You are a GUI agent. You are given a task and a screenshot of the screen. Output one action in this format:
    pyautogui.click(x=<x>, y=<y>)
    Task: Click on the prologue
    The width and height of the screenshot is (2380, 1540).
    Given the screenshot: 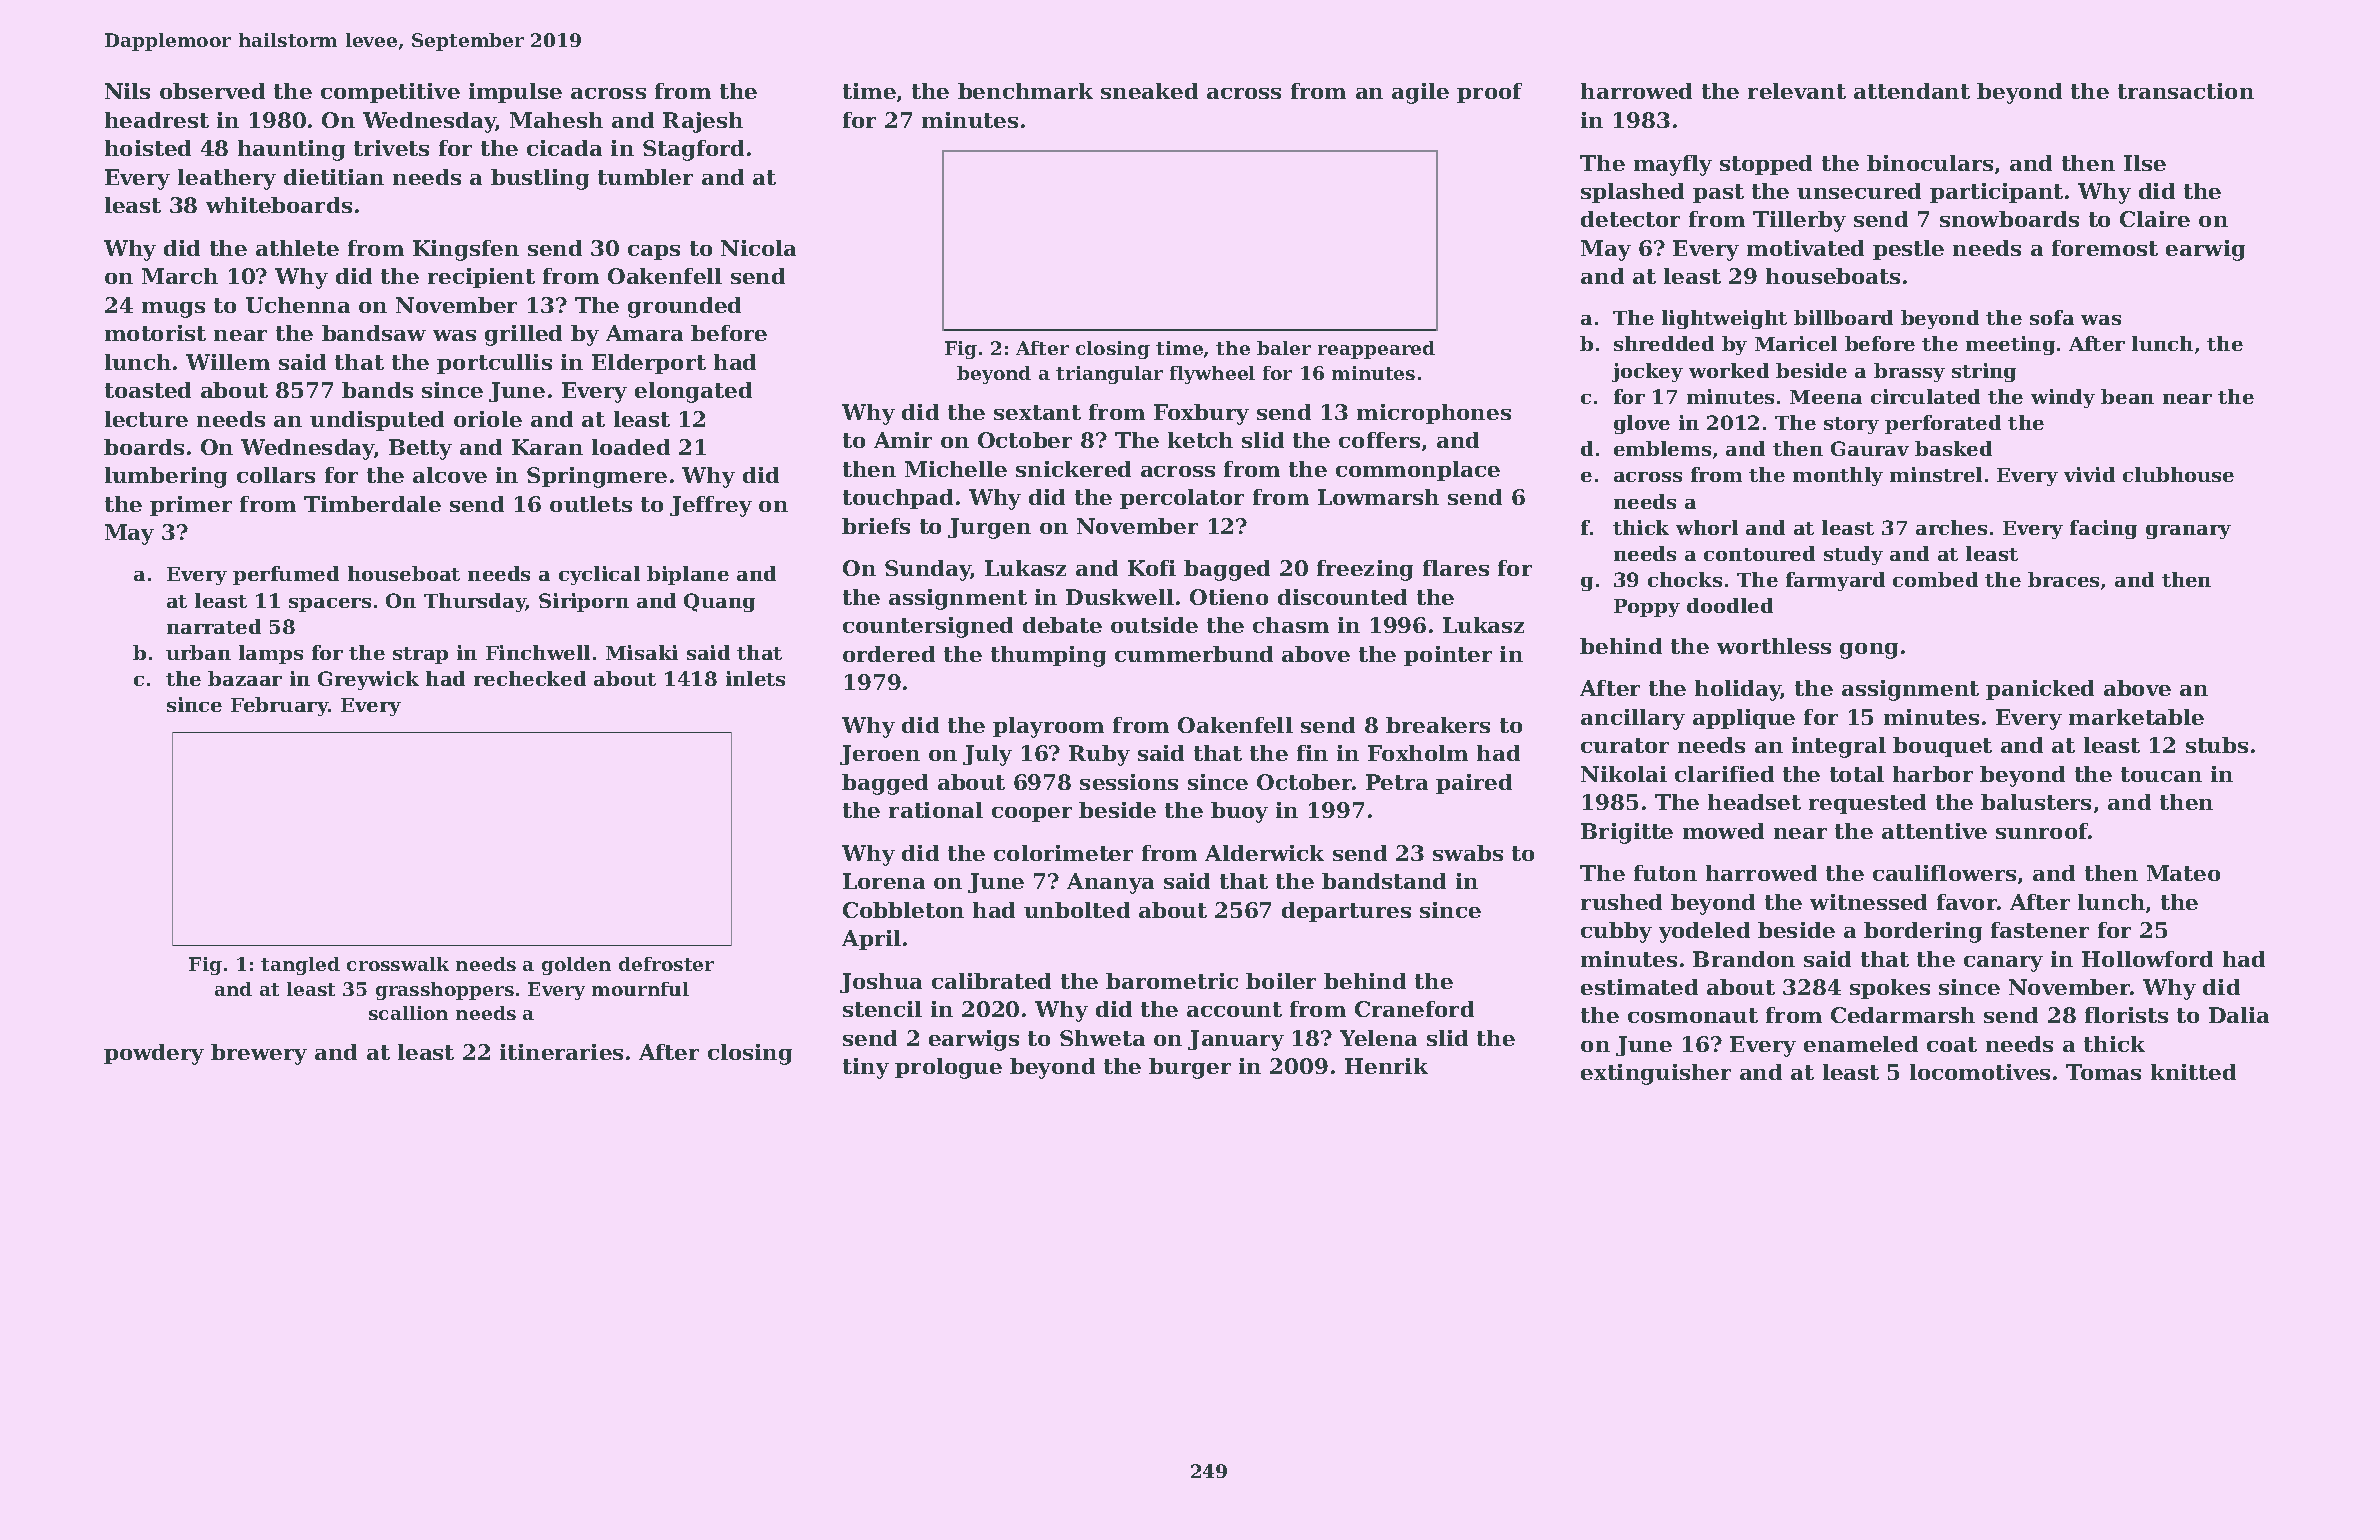 What is the action you would take?
    pyautogui.click(x=948, y=1068)
